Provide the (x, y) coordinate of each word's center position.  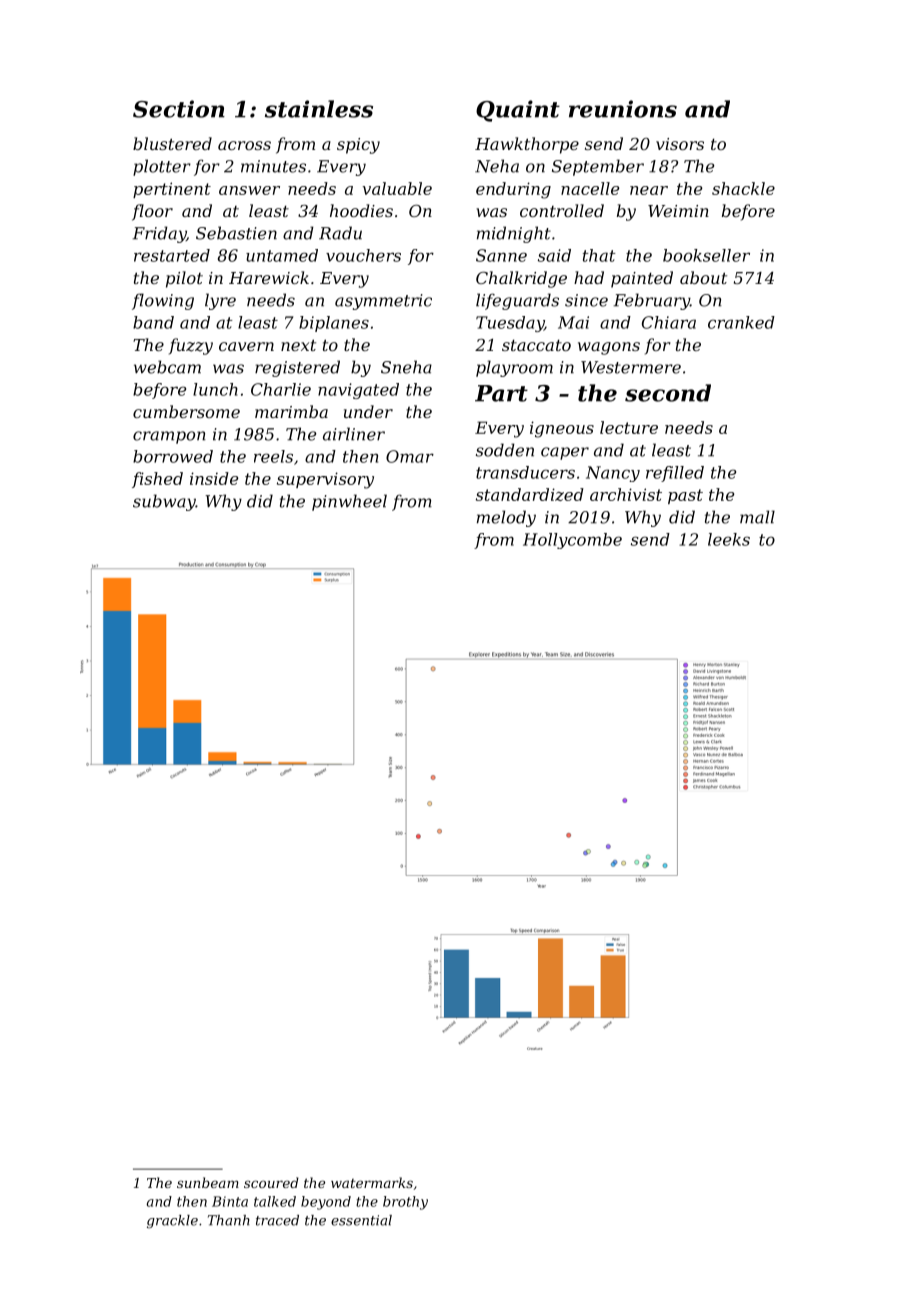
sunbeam (208, 1182)
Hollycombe (572, 541)
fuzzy (191, 346)
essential (361, 1220)
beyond (326, 1203)
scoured (271, 1182)
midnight (514, 234)
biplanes (334, 324)
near (649, 190)
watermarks (372, 1182)
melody (506, 518)
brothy (405, 1203)
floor (152, 212)
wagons (609, 348)
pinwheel (349, 502)
